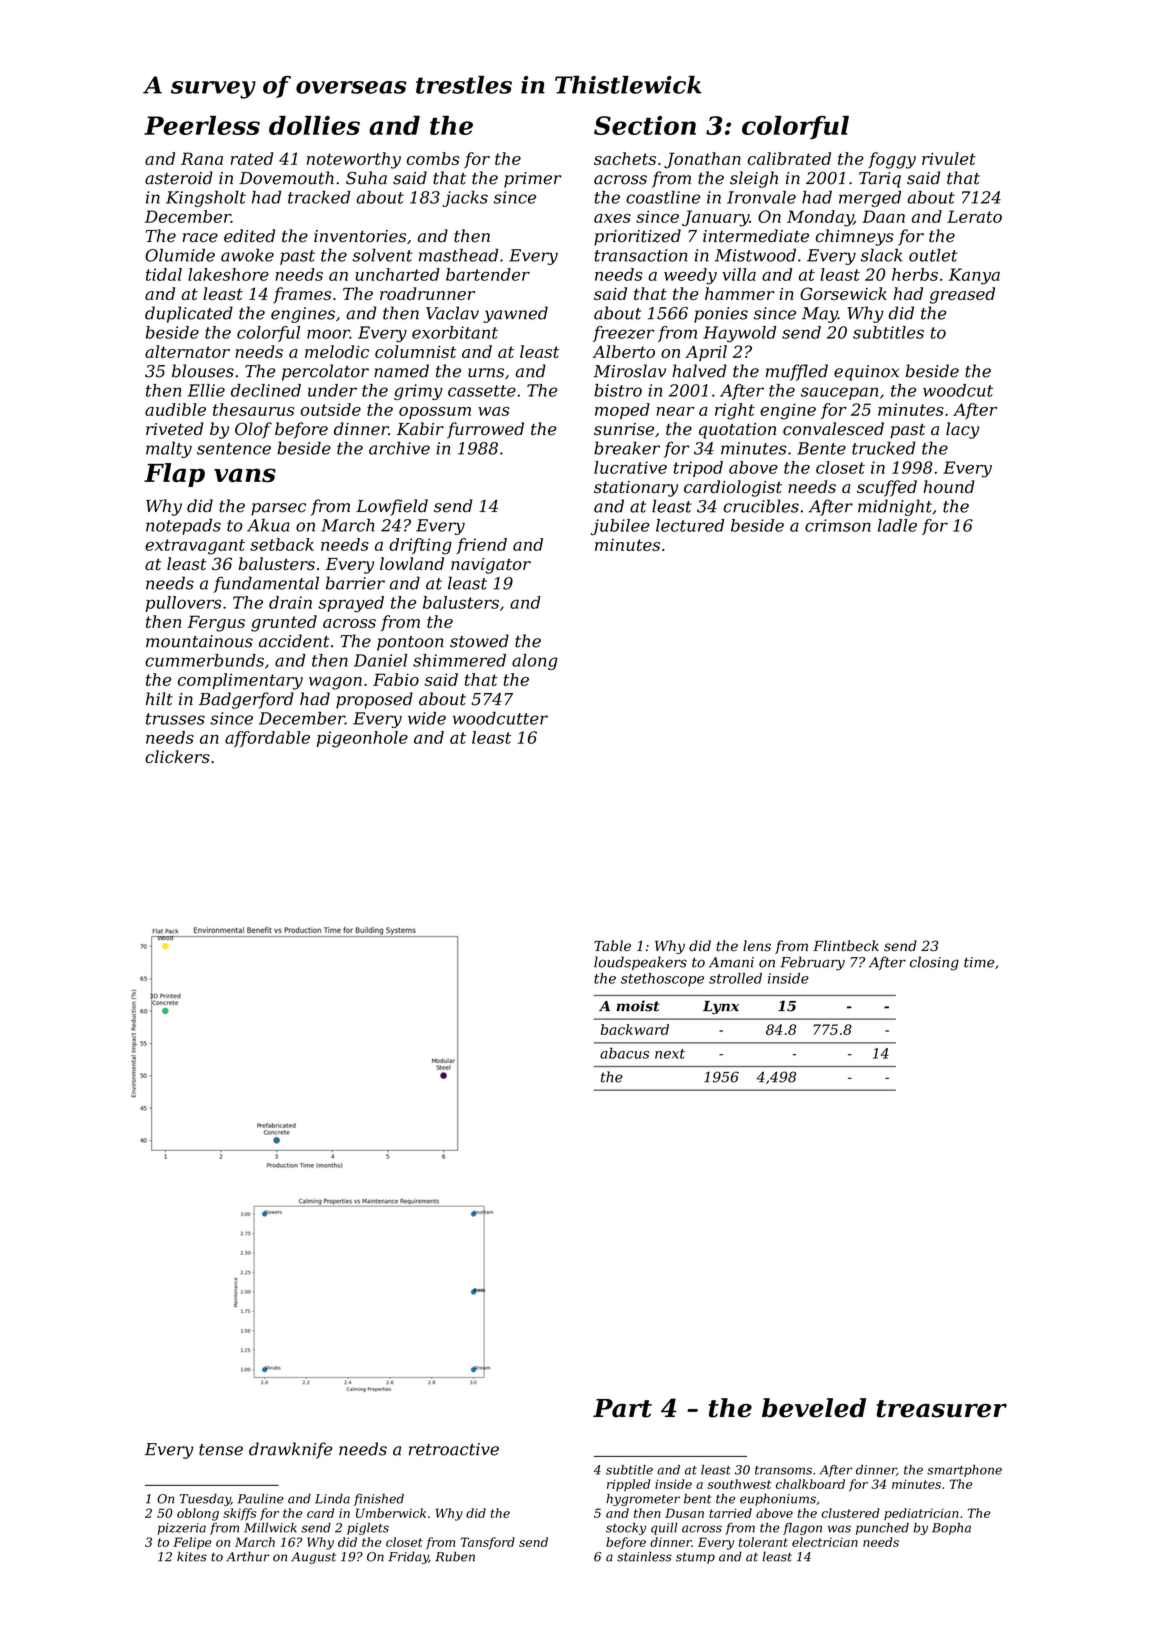  Describe the element at coordinates (645, 125) in the page. I see `Section` at that location.
